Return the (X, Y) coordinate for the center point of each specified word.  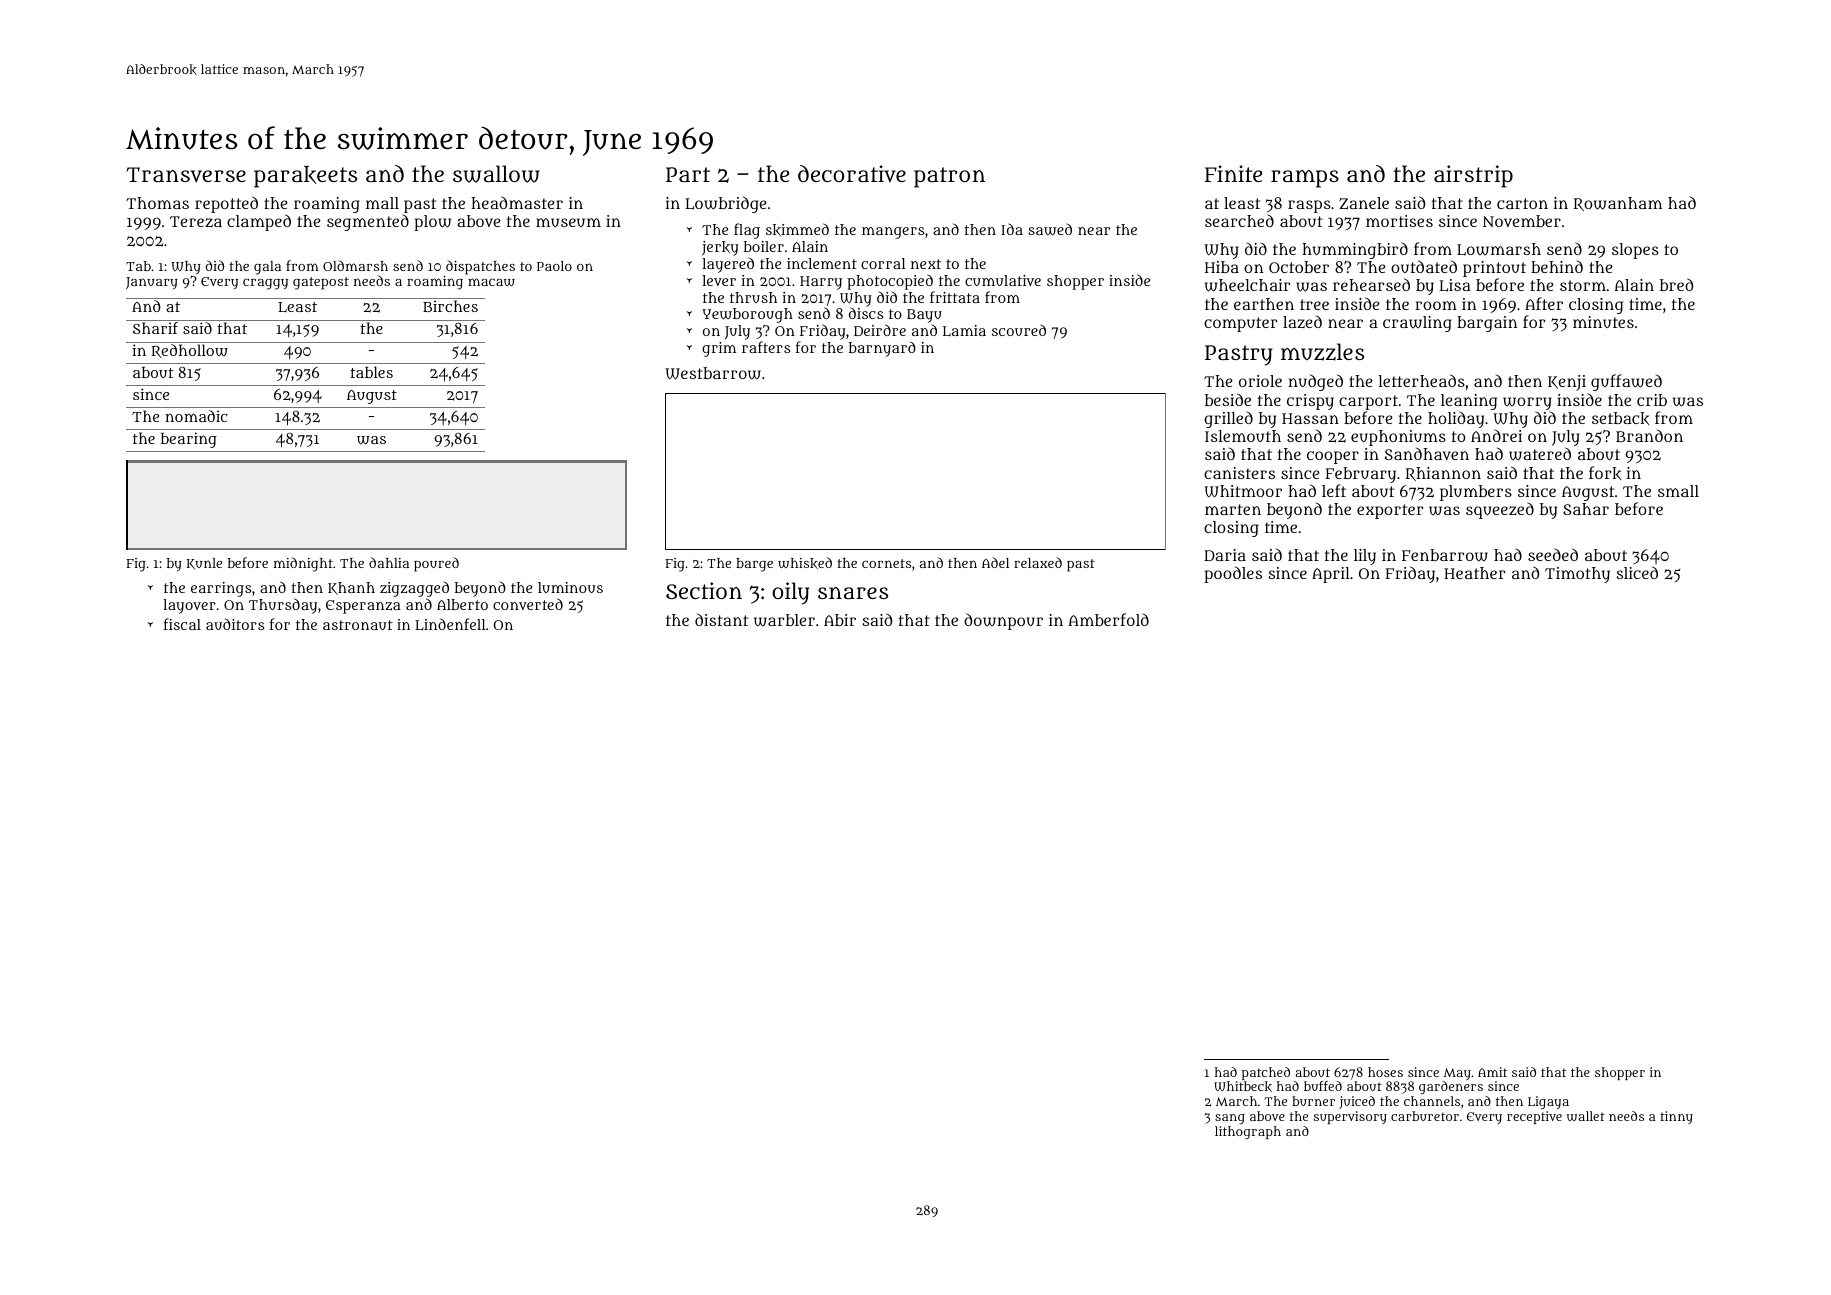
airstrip (1473, 176)
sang (1230, 1119)
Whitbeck (1243, 1086)
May (1457, 1074)
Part (688, 174)
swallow (496, 174)
